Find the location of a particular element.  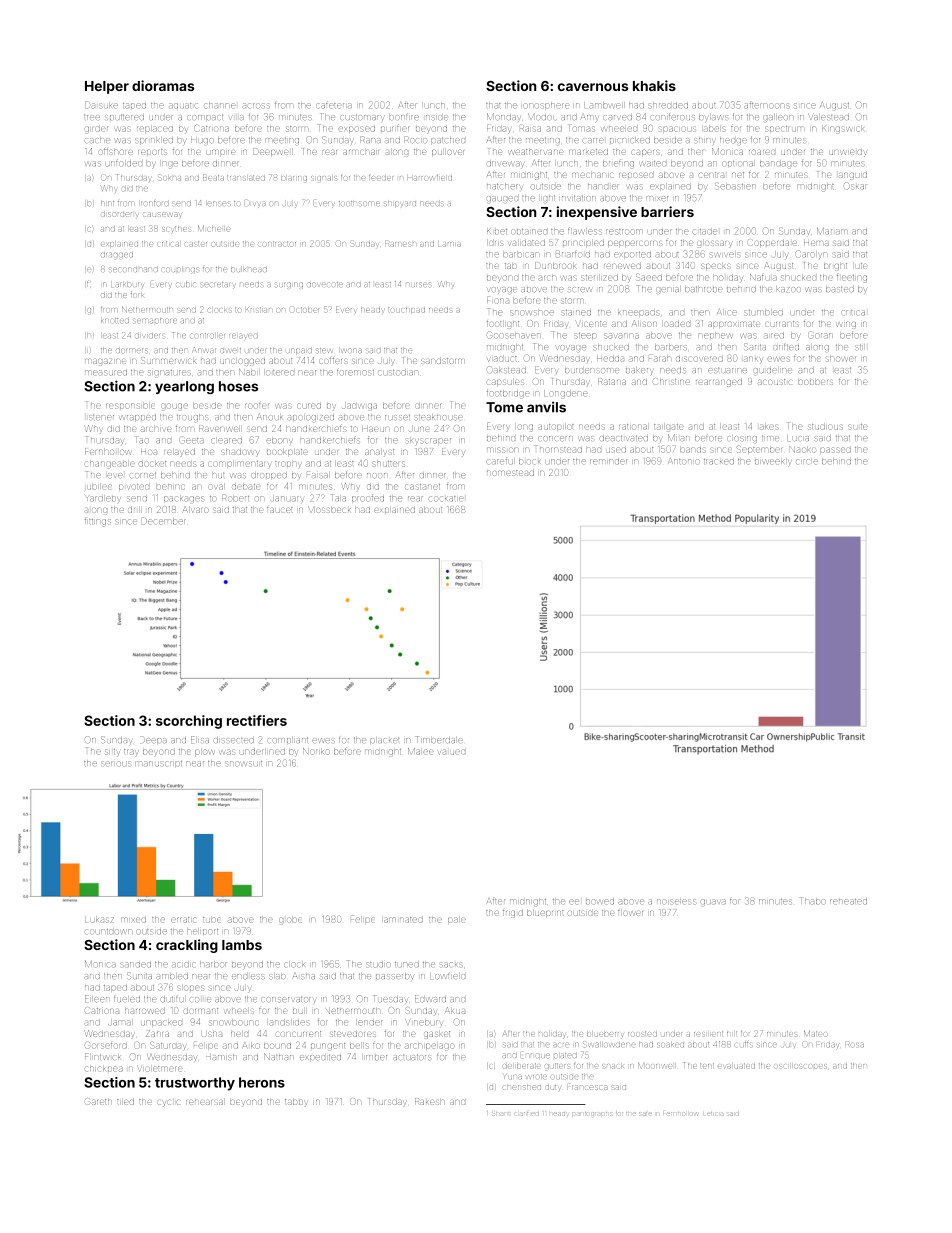

faucet is located at coordinates (280, 510).
